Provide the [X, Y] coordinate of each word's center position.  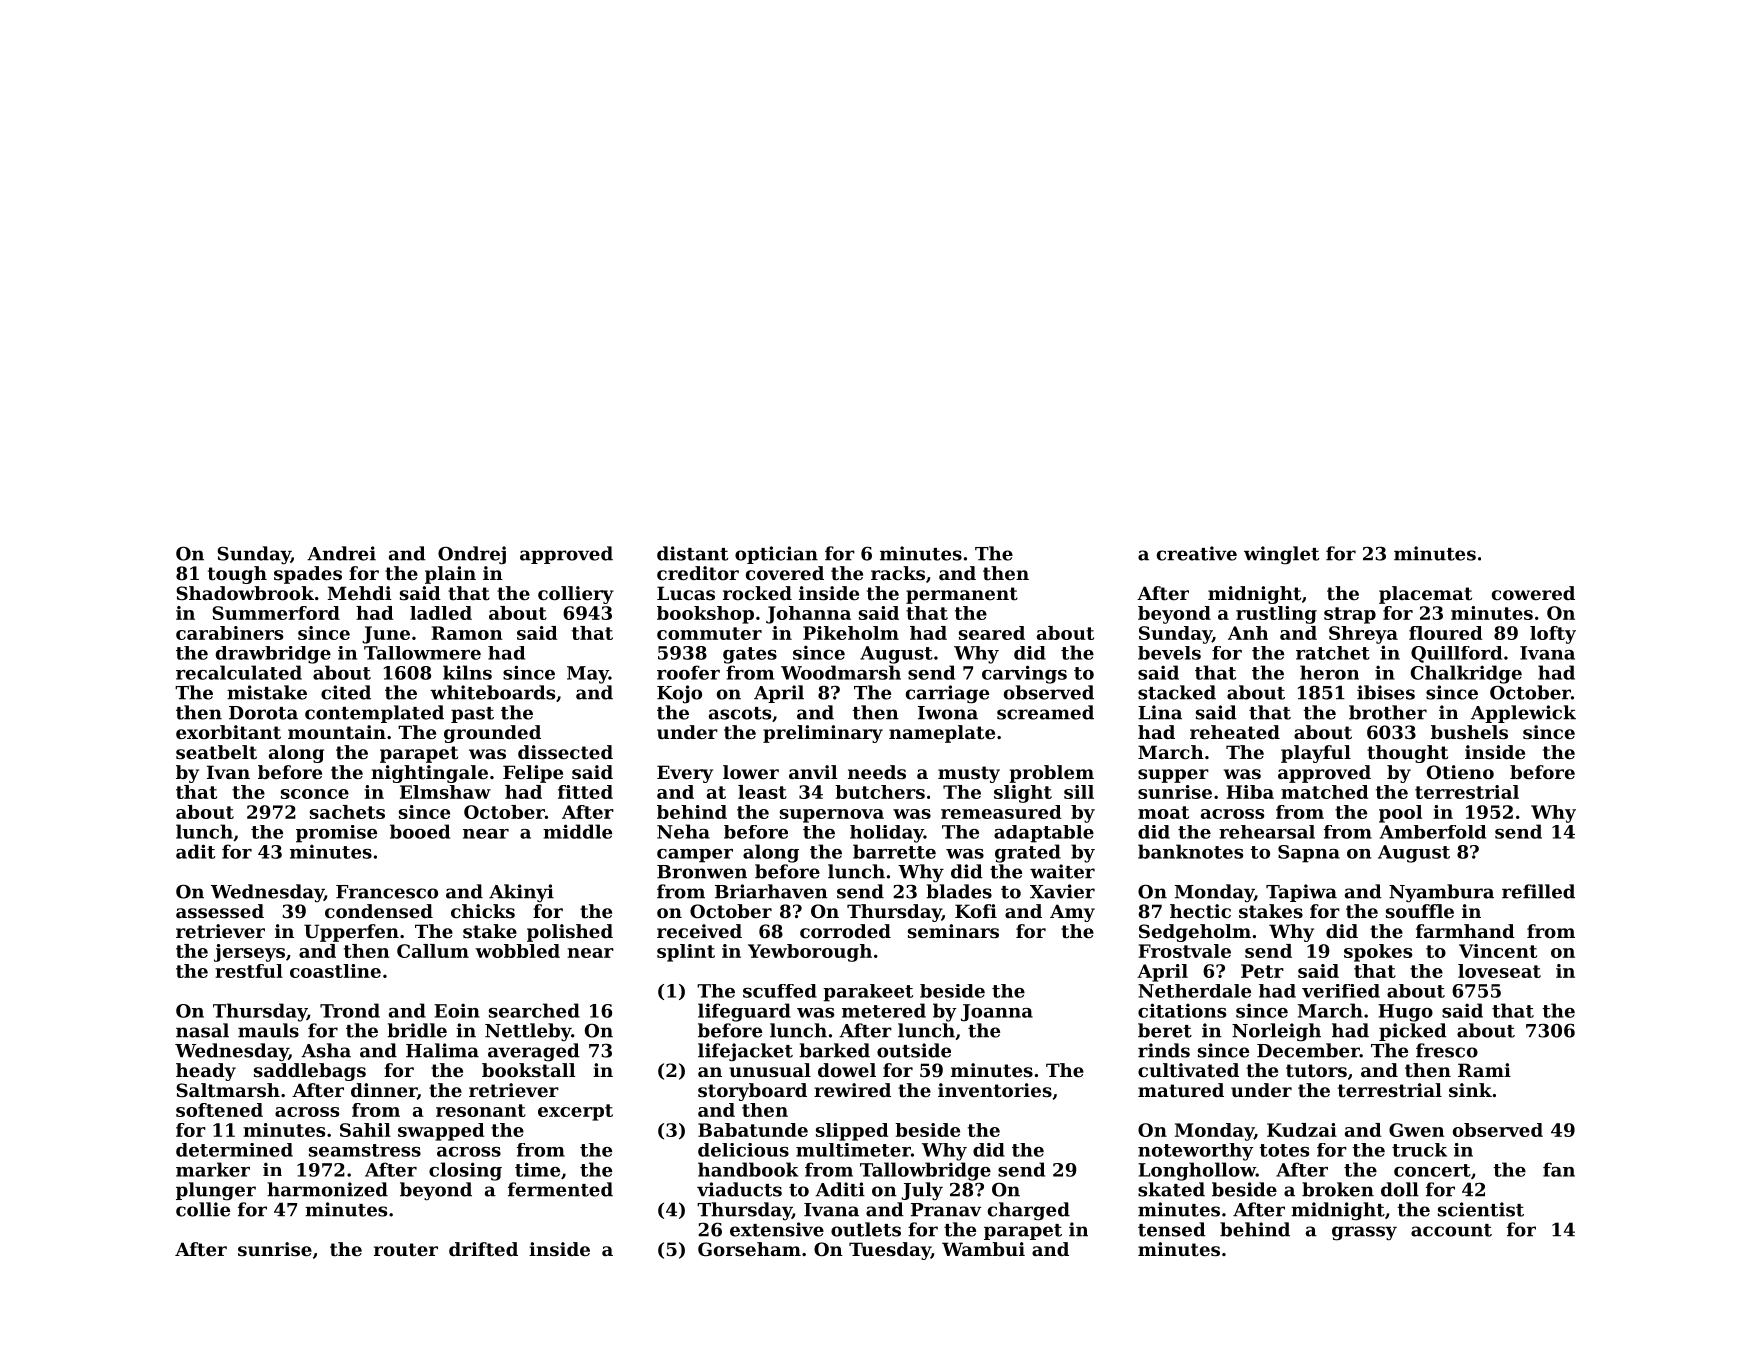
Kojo [679, 694]
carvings [1024, 674]
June [386, 635]
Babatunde [753, 1130]
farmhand [1465, 931]
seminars [953, 931]
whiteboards [492, 692]
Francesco [387, 892]
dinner [384, 1090]
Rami [1484, 1070]
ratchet [1333, 653]
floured [1445, 633]
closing [465, 1171]
